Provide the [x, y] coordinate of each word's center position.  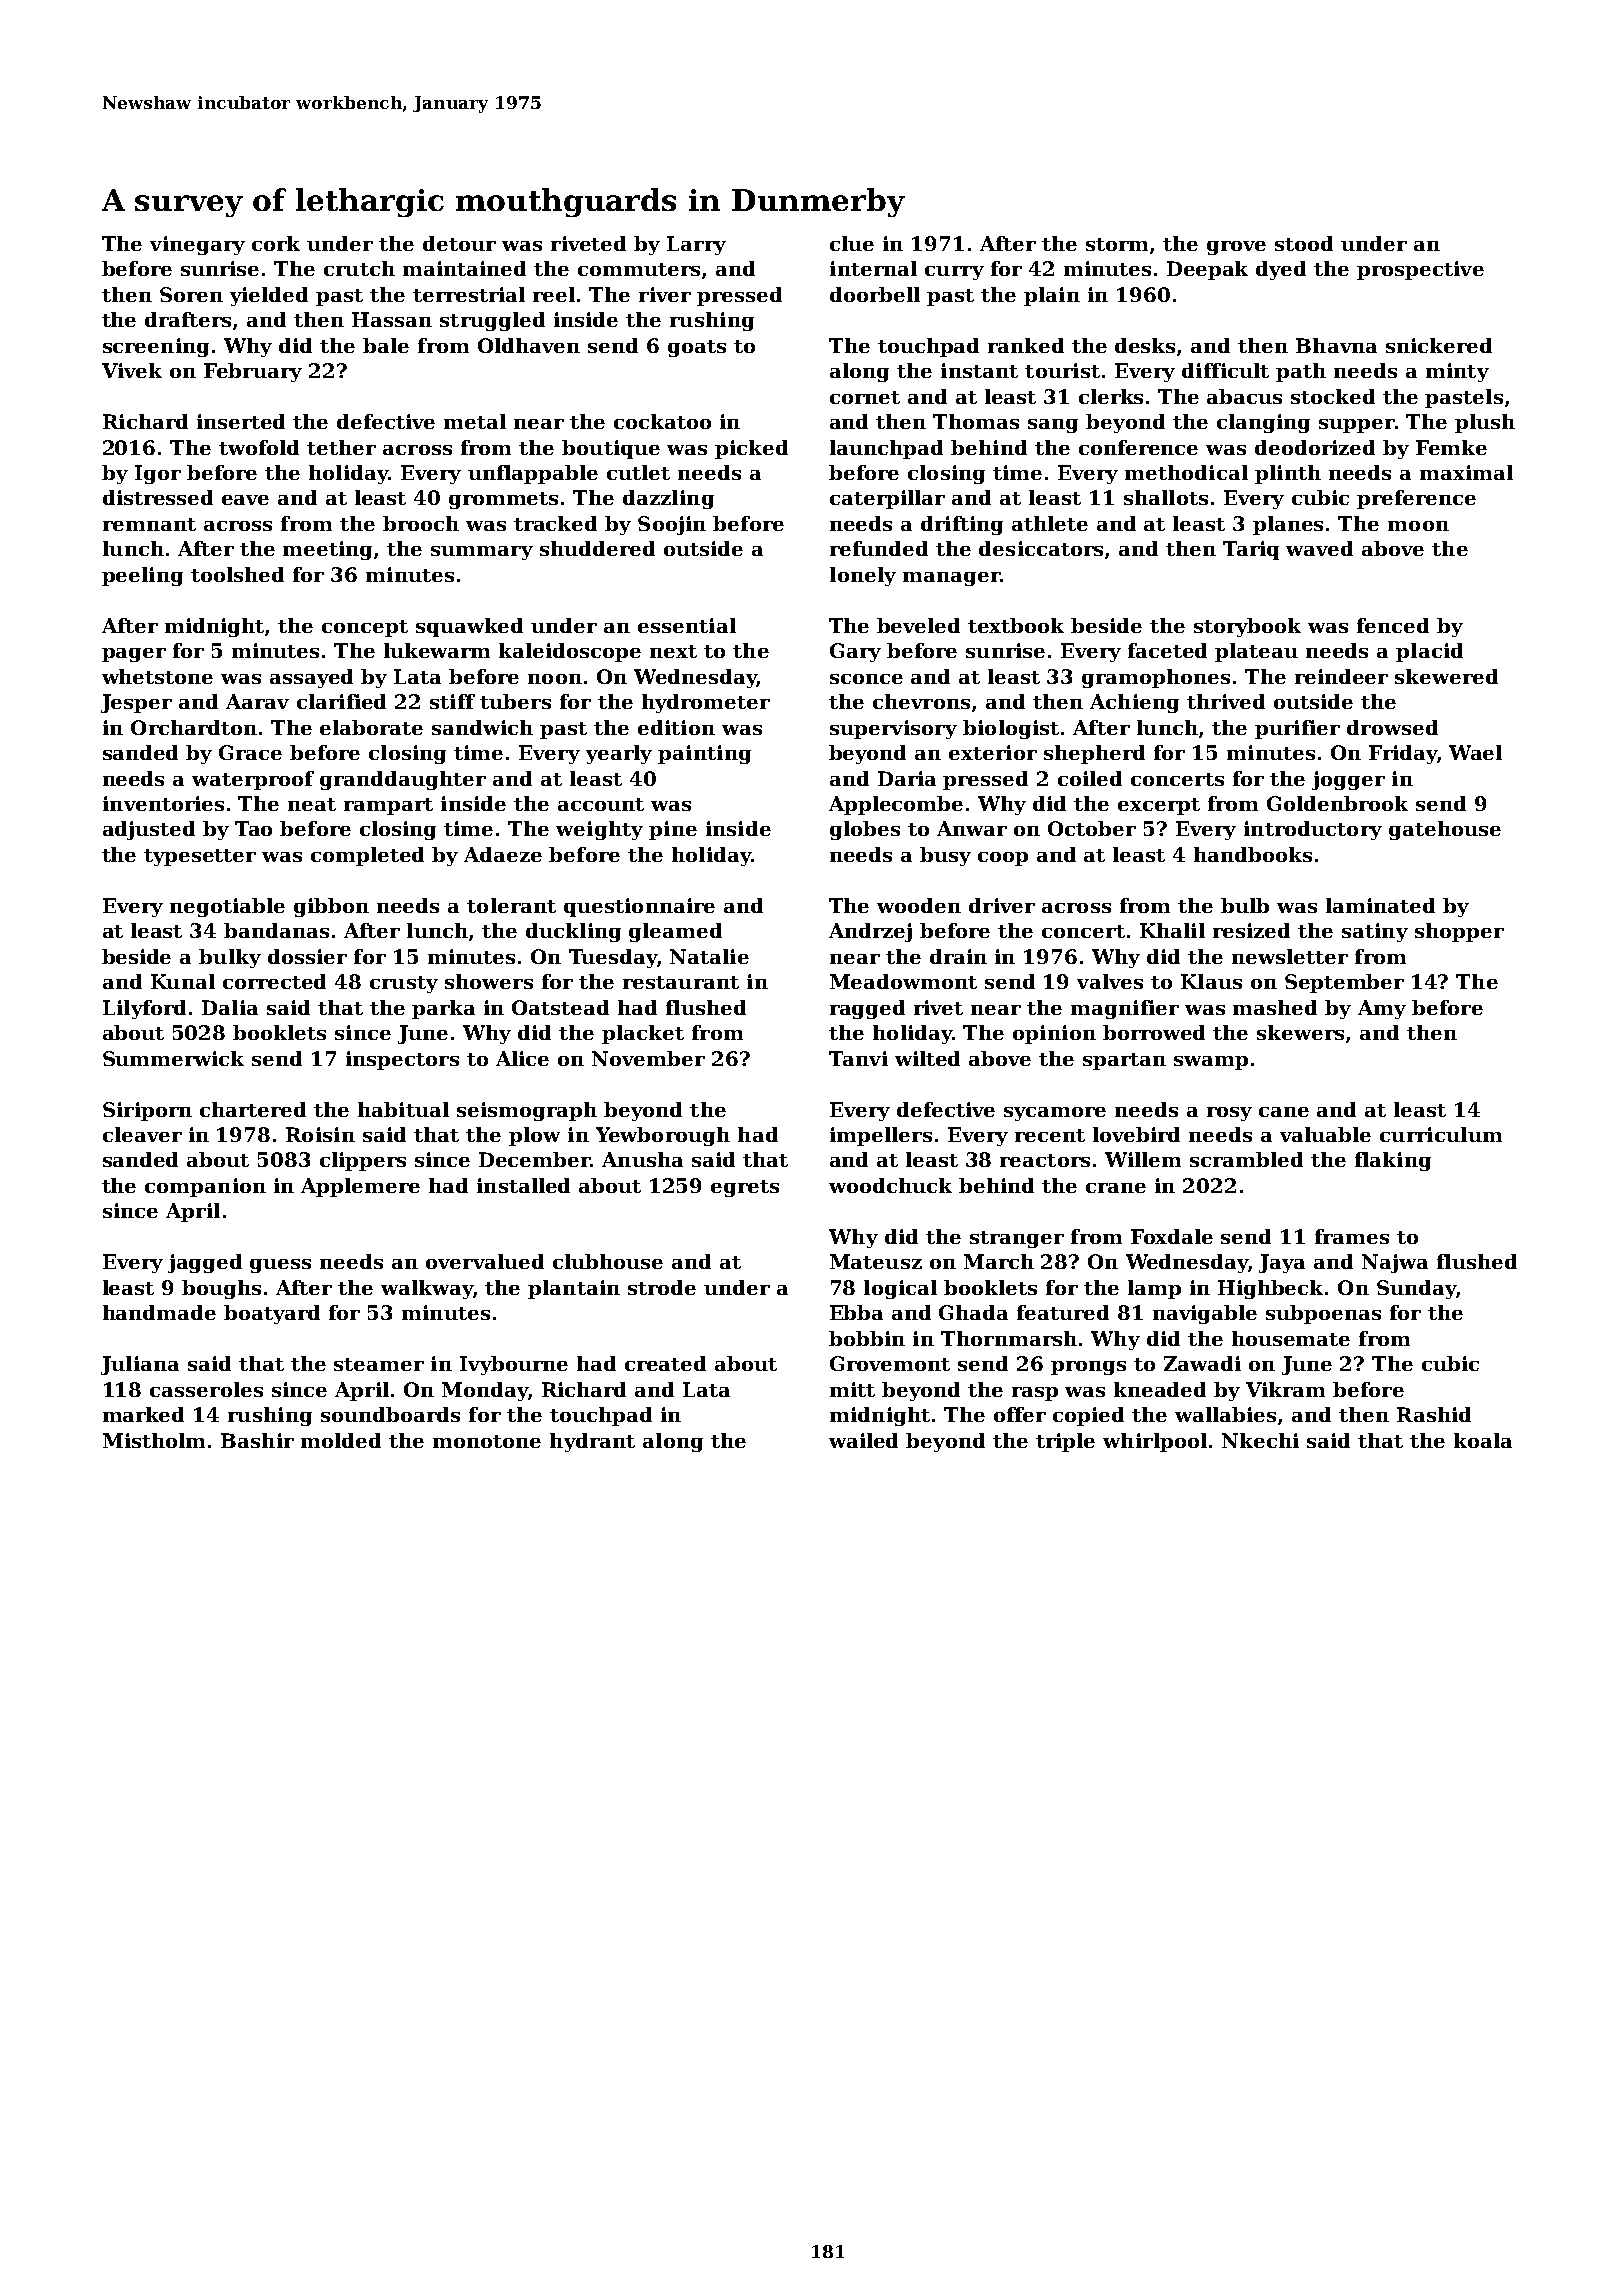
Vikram [1285, 1389]
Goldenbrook [1337, 803]
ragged [867, 1009]
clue [852, 243]
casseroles [206, 1389]
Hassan [392, 319]
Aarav [257, 701]
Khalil [1172, 930]
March [999, 1261]
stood [1304, 243]
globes [865, 830]
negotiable [227, 907]
